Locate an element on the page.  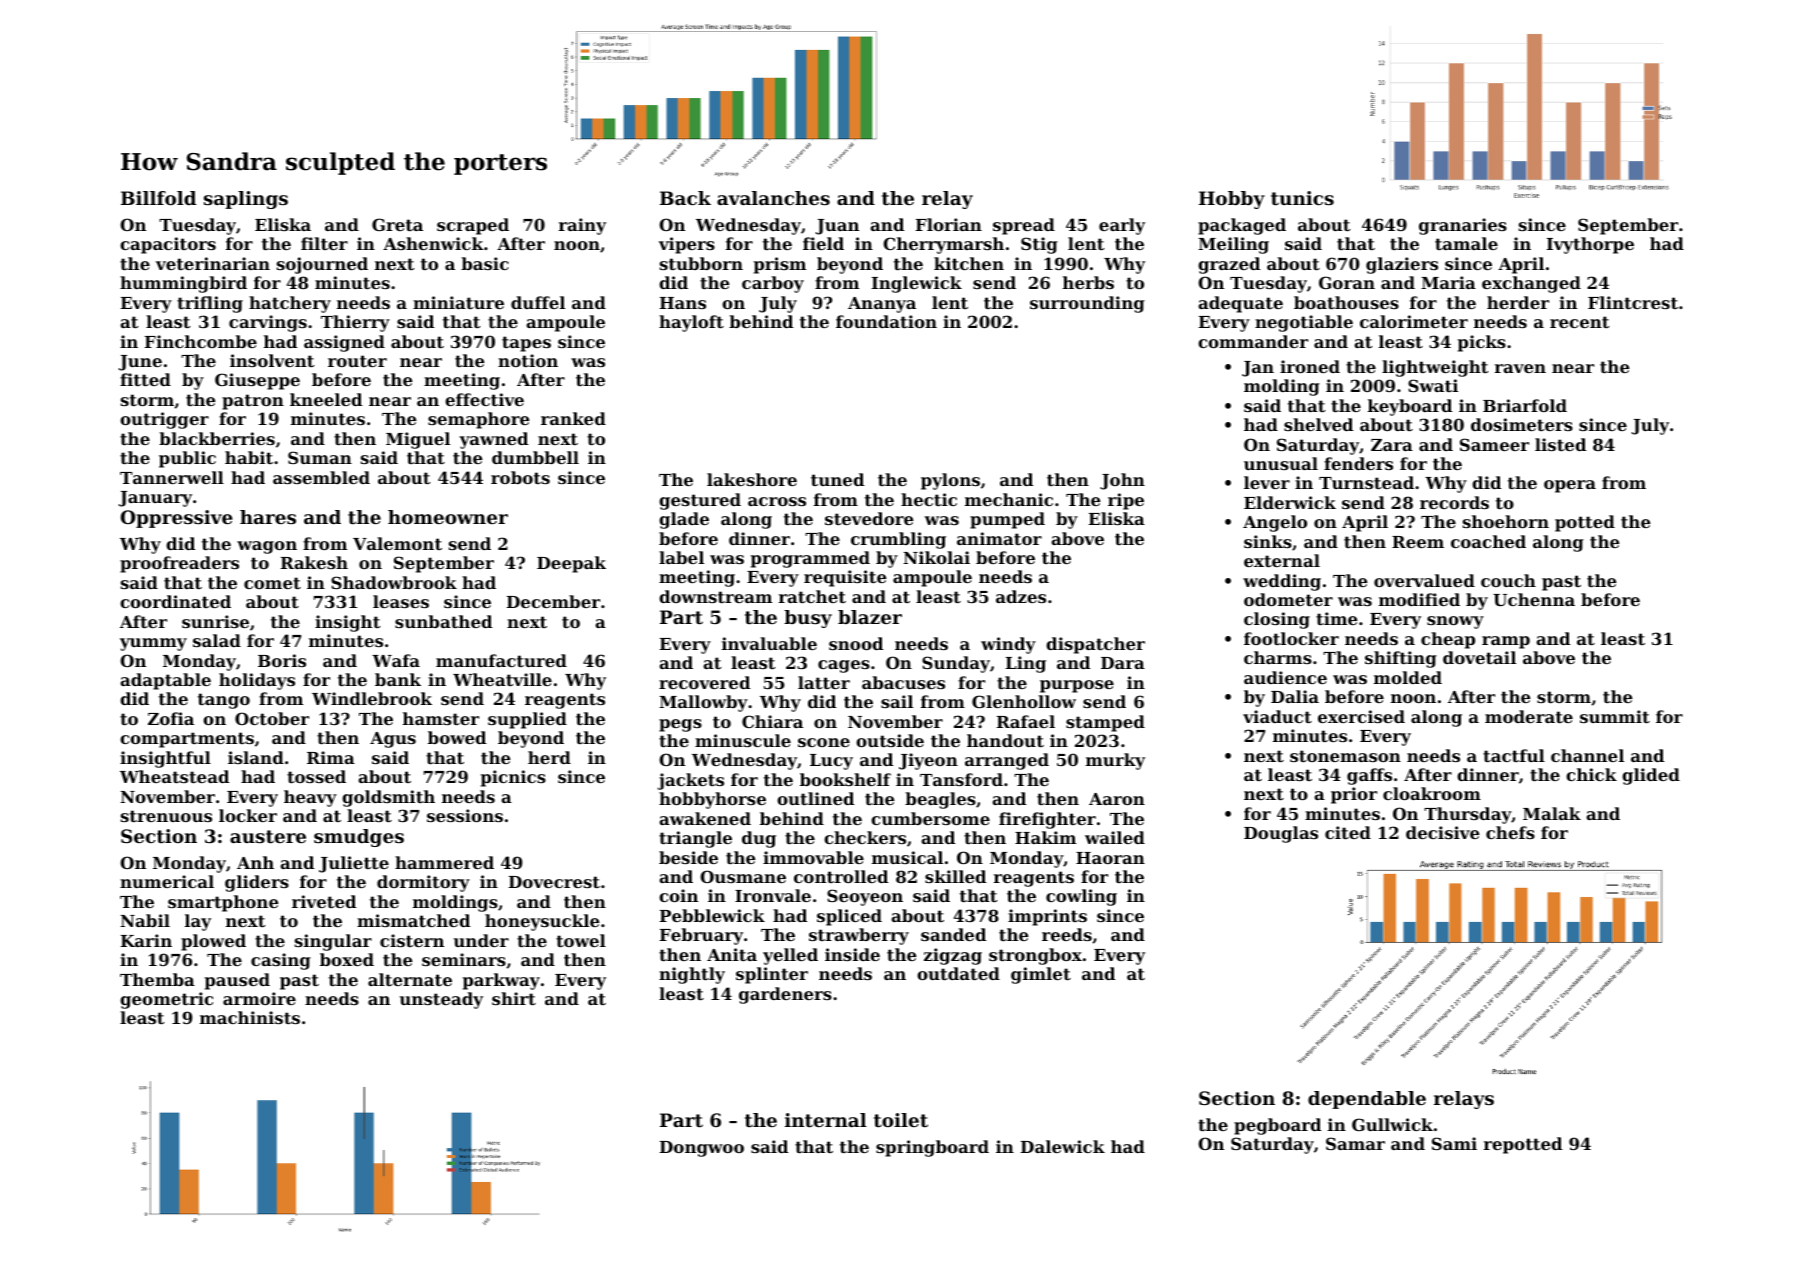
opera is located at coordinates (1570, 486).
